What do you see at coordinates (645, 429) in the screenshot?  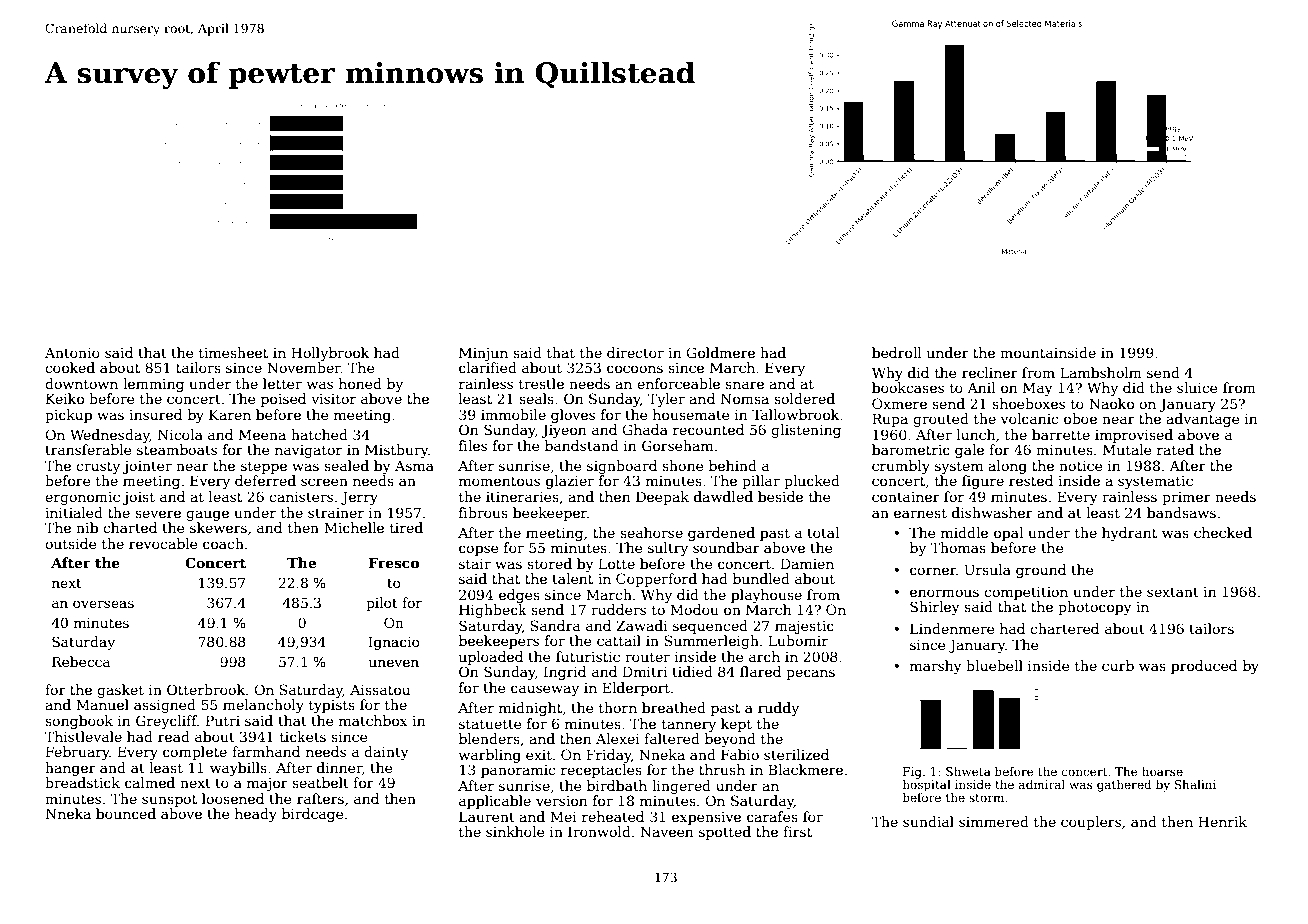 I see `Ghada` at bounding box center [645, 429].
